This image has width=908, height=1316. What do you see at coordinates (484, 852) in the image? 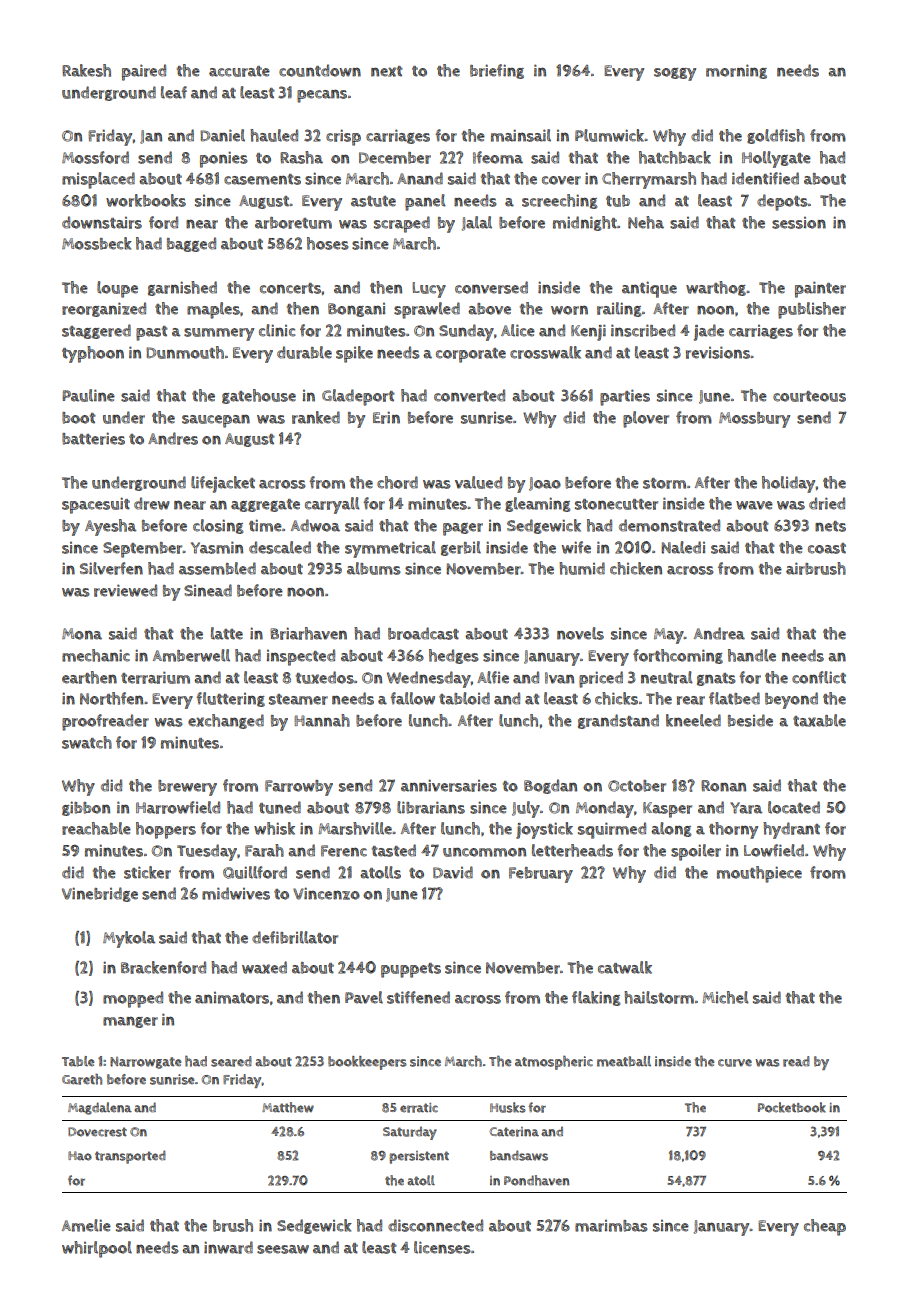
I see `uncommon` at bounding box center [484, 852].
